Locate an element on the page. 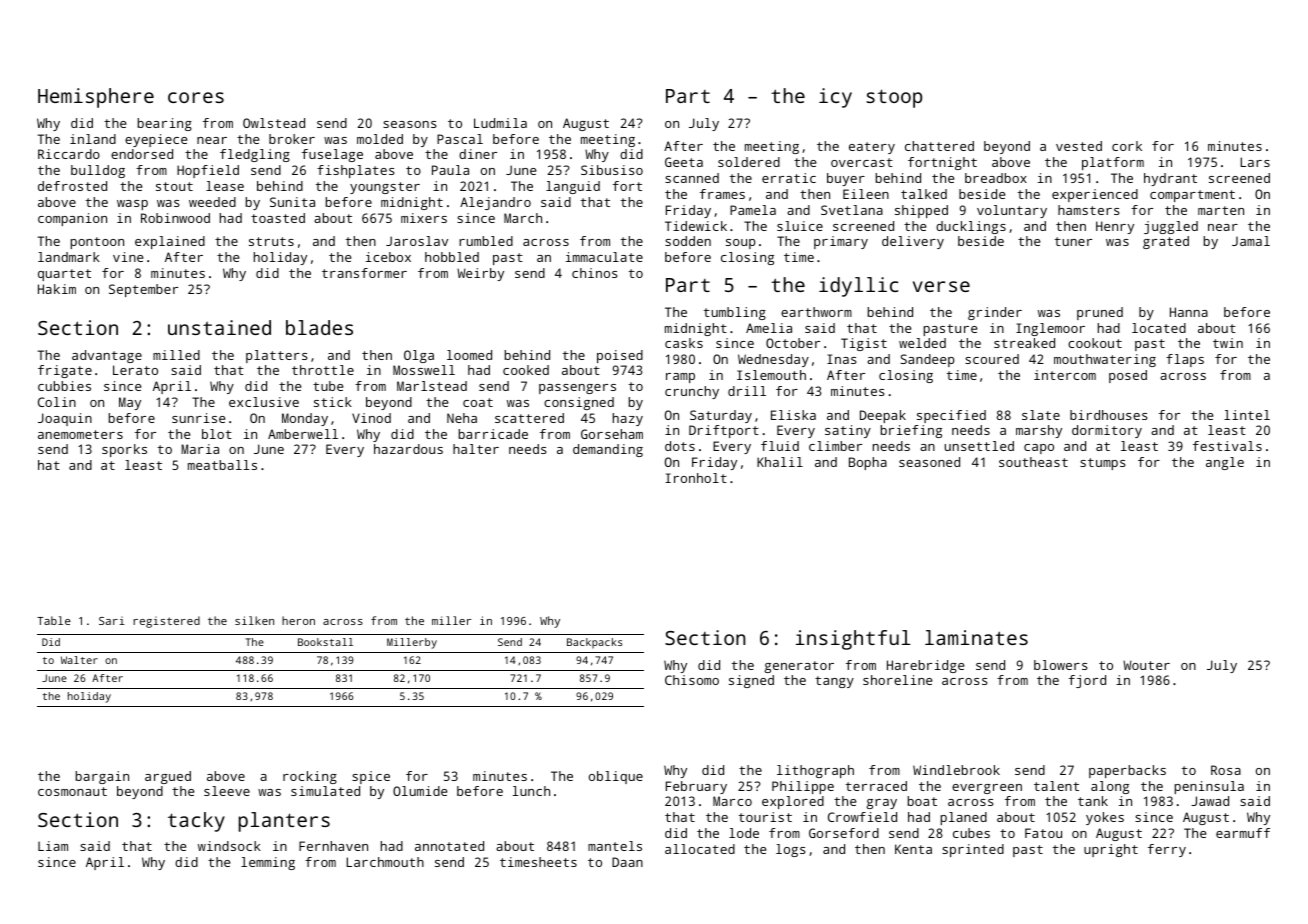 This image has width=1308, height=924. lemming is located at coordinates (268, 863).
